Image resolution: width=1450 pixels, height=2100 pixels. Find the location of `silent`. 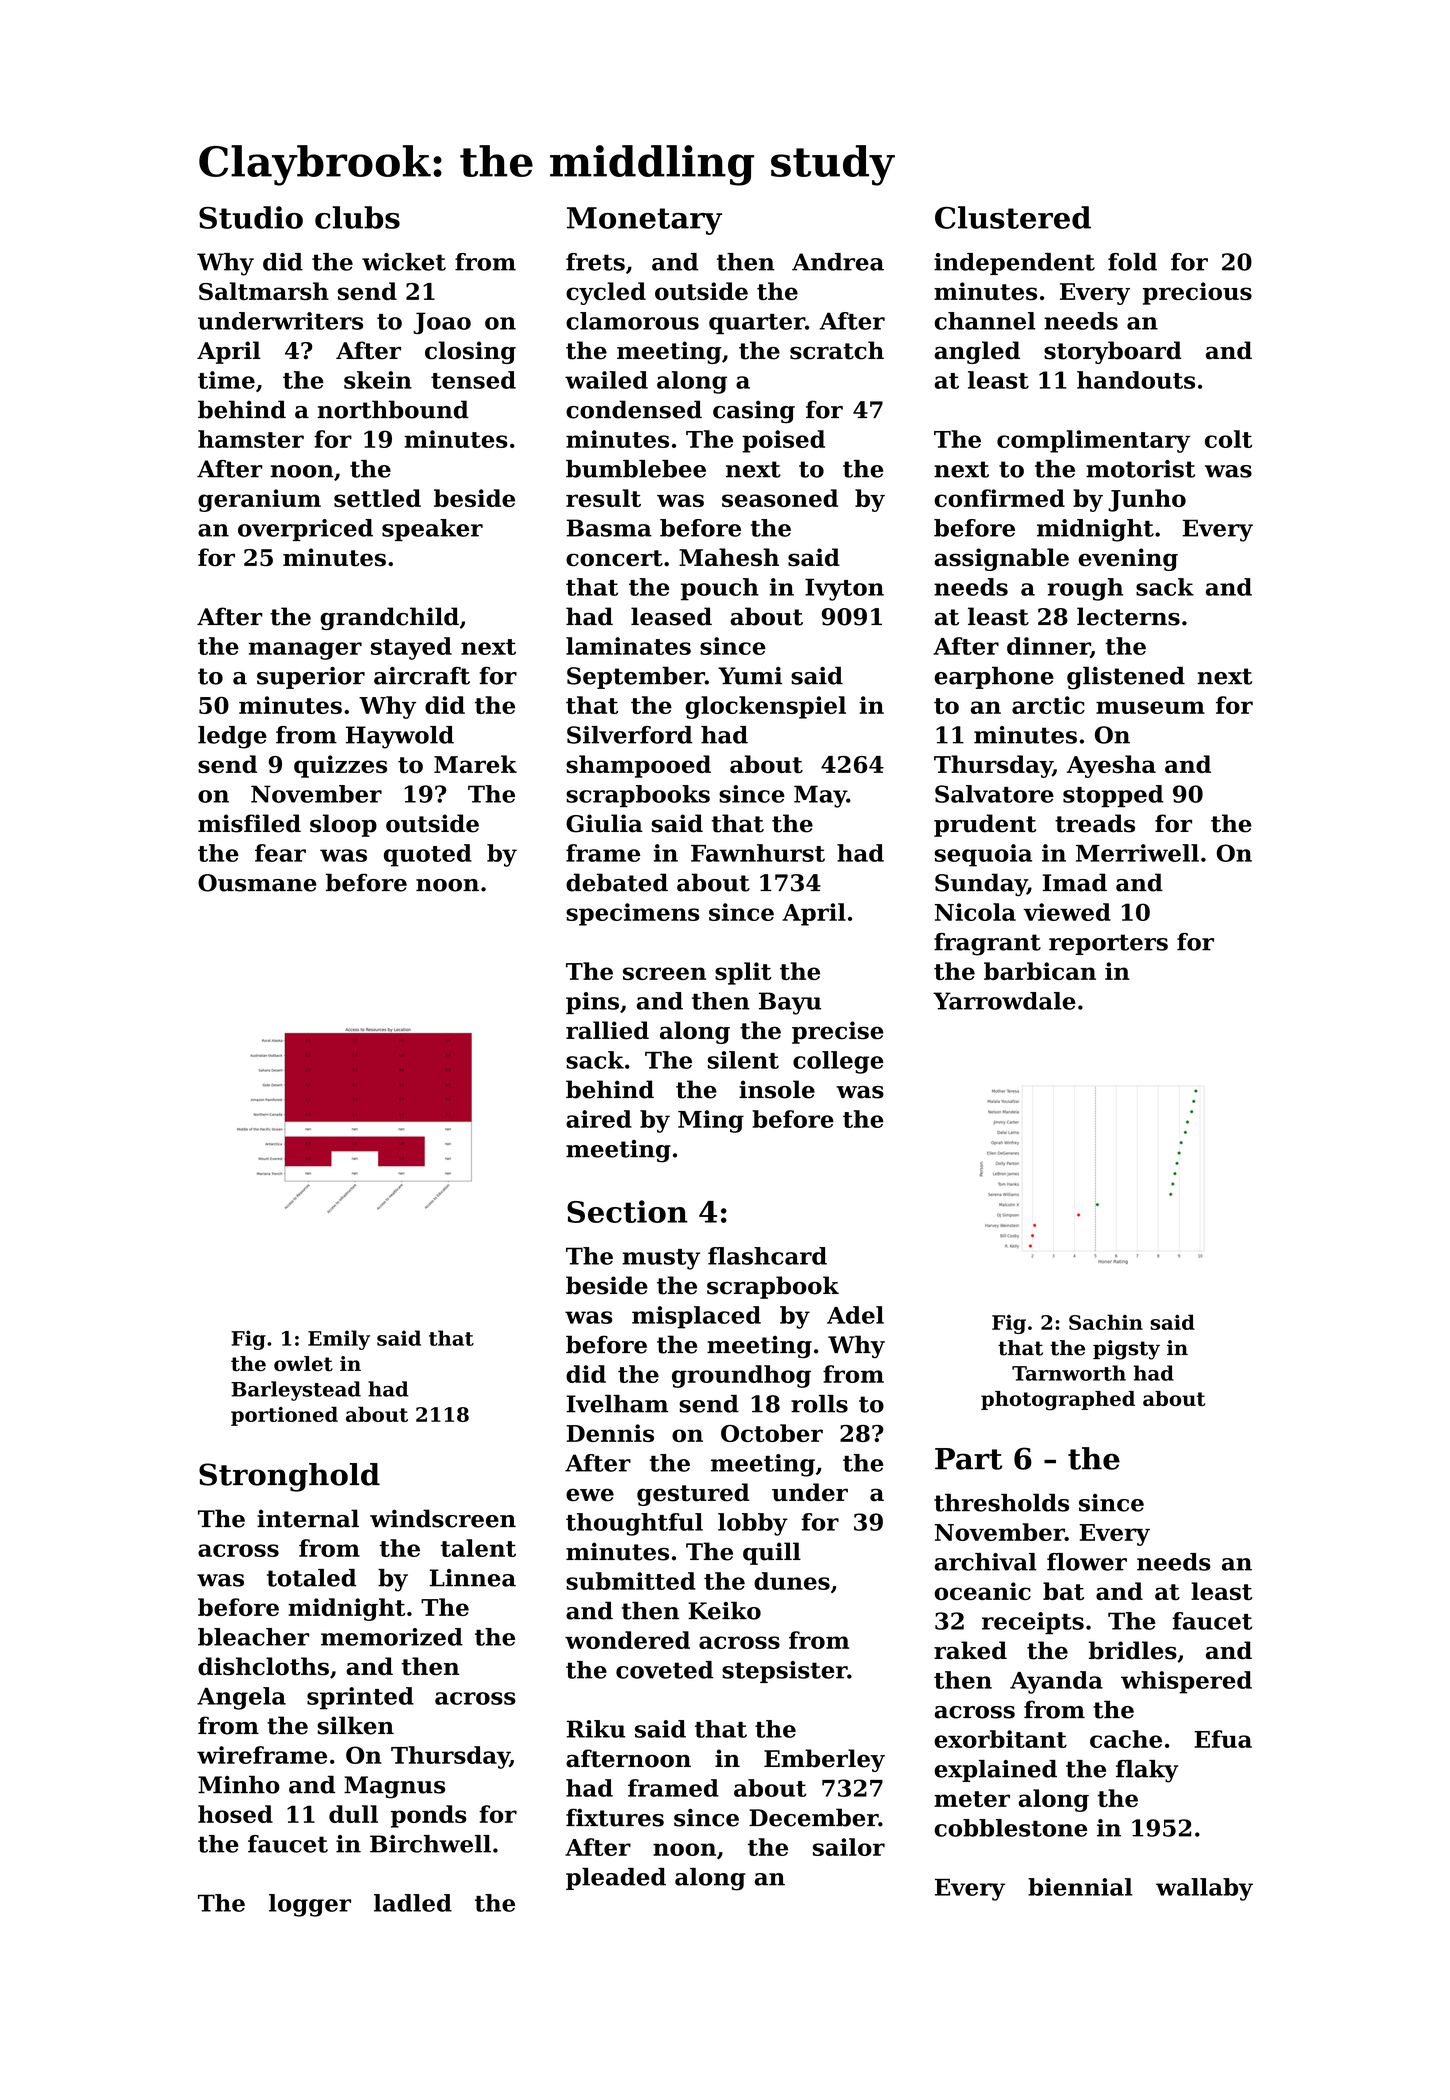

silent is located at coordinates (743, 1060).
